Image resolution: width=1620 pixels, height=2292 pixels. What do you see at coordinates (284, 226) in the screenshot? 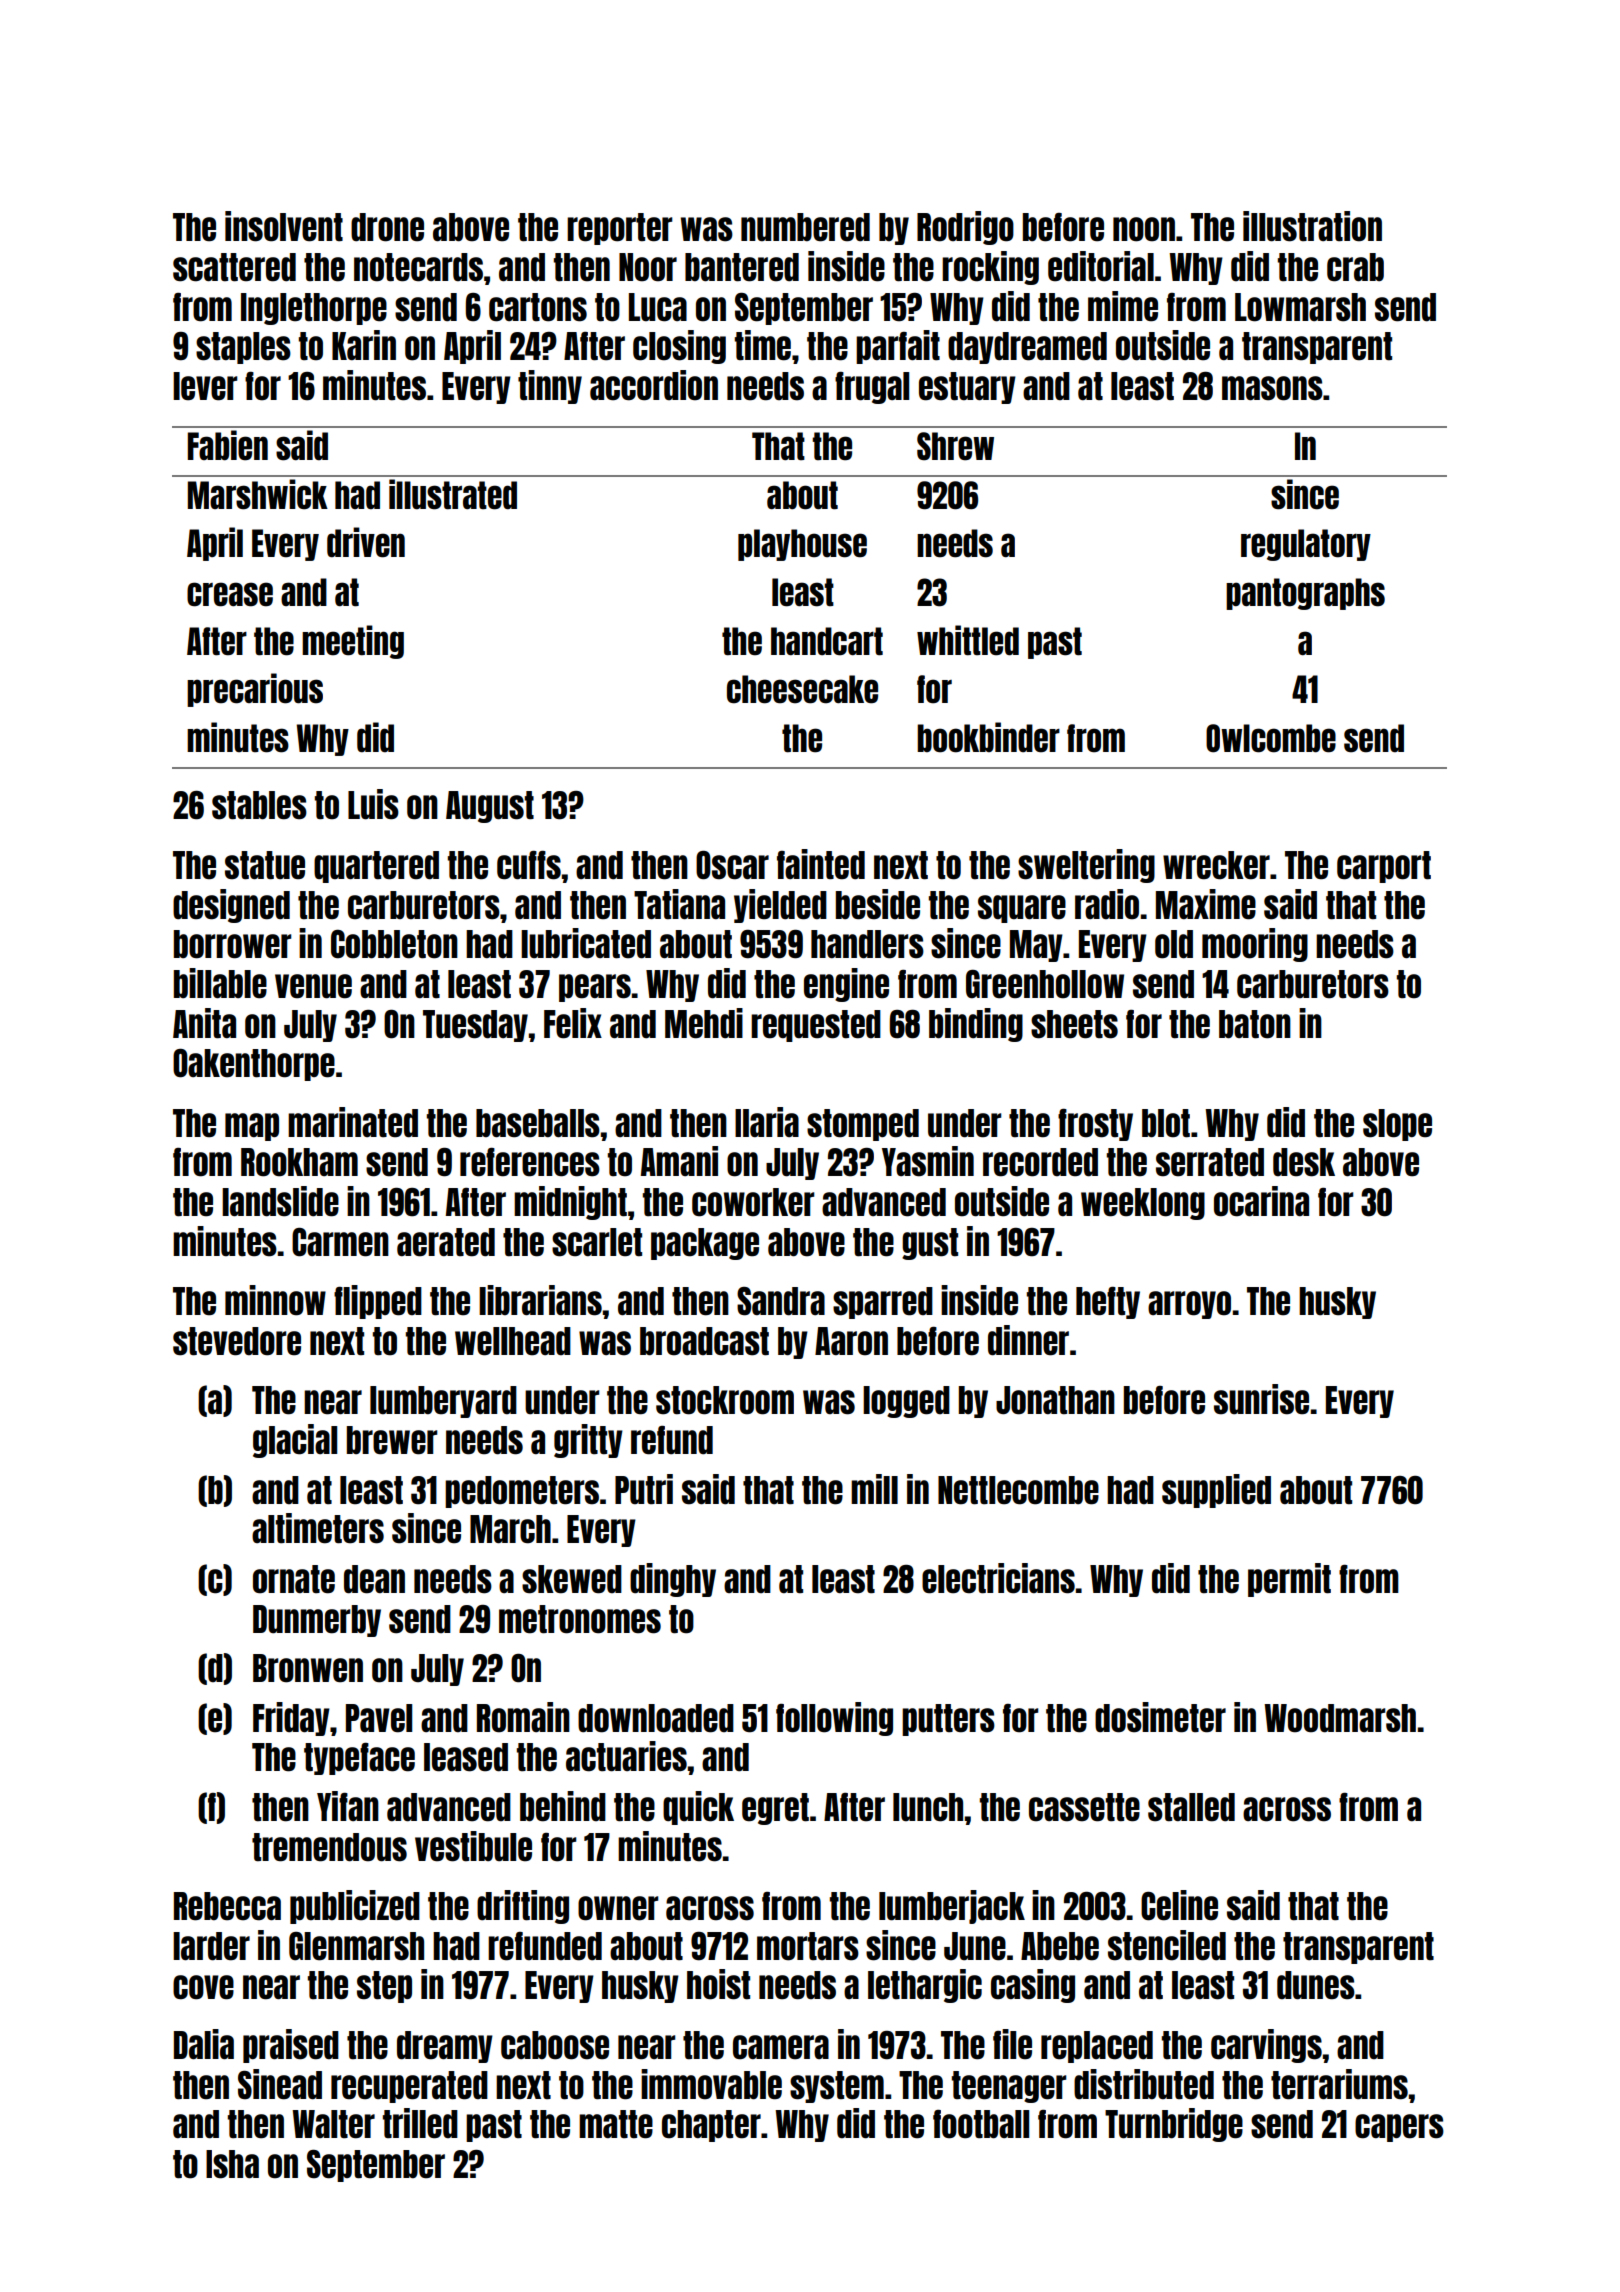
I see `insolvent` at bounding box center [284, 226].
